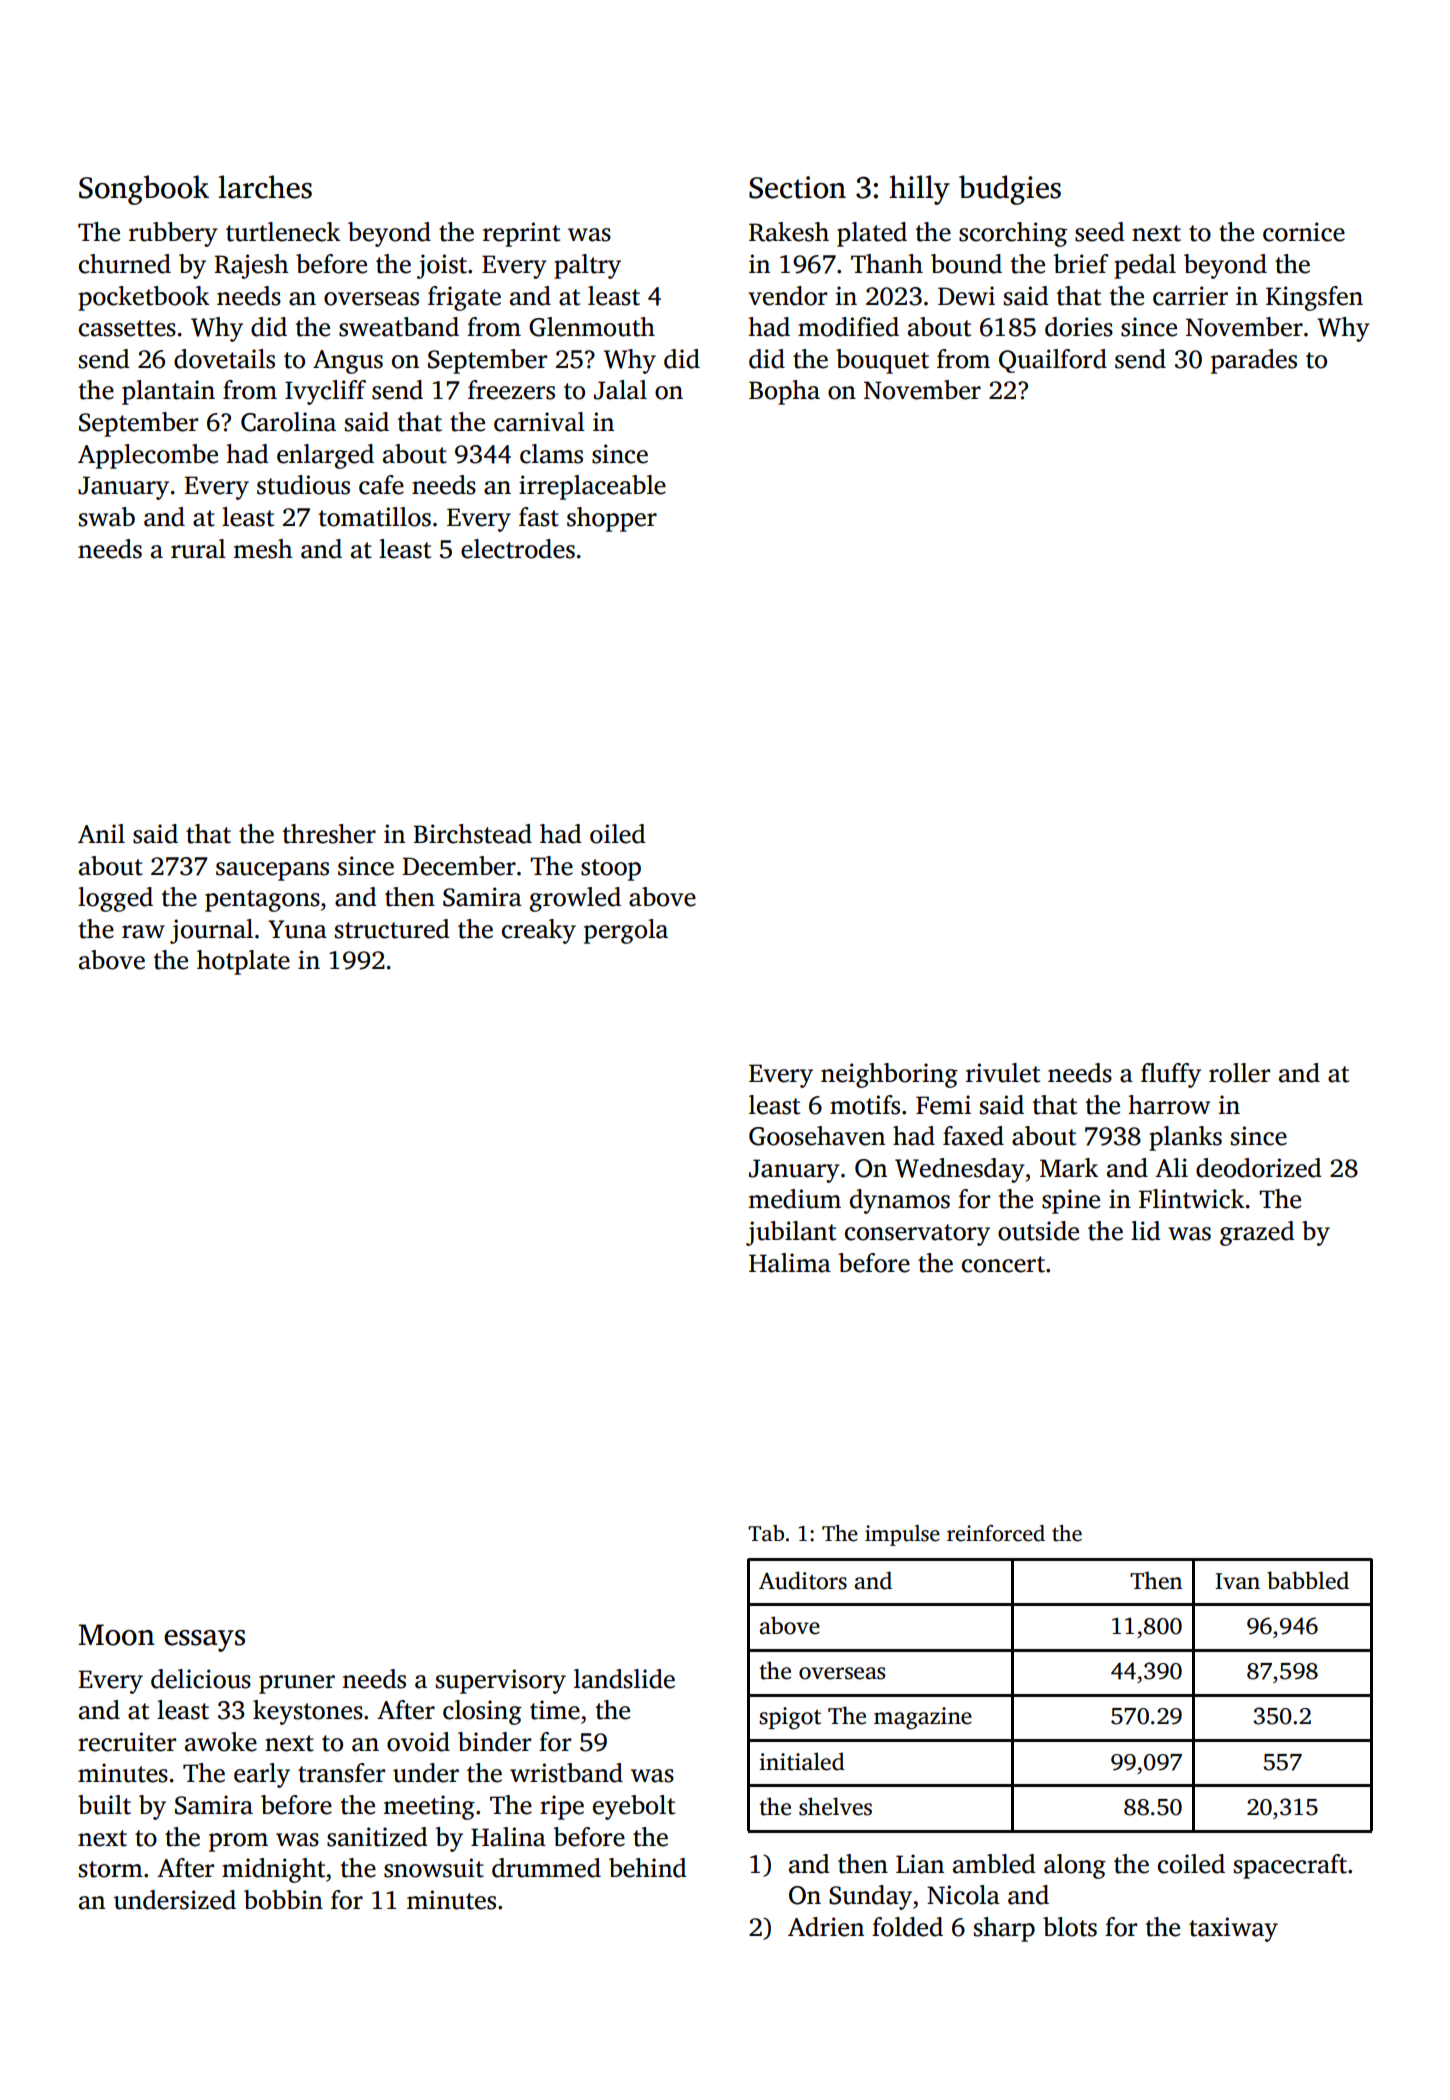 The height and width of the screenshot is (2100, 1450). Describe the element at coordinates (329, 834) in the screenshot. I see `thresher` at that location.
